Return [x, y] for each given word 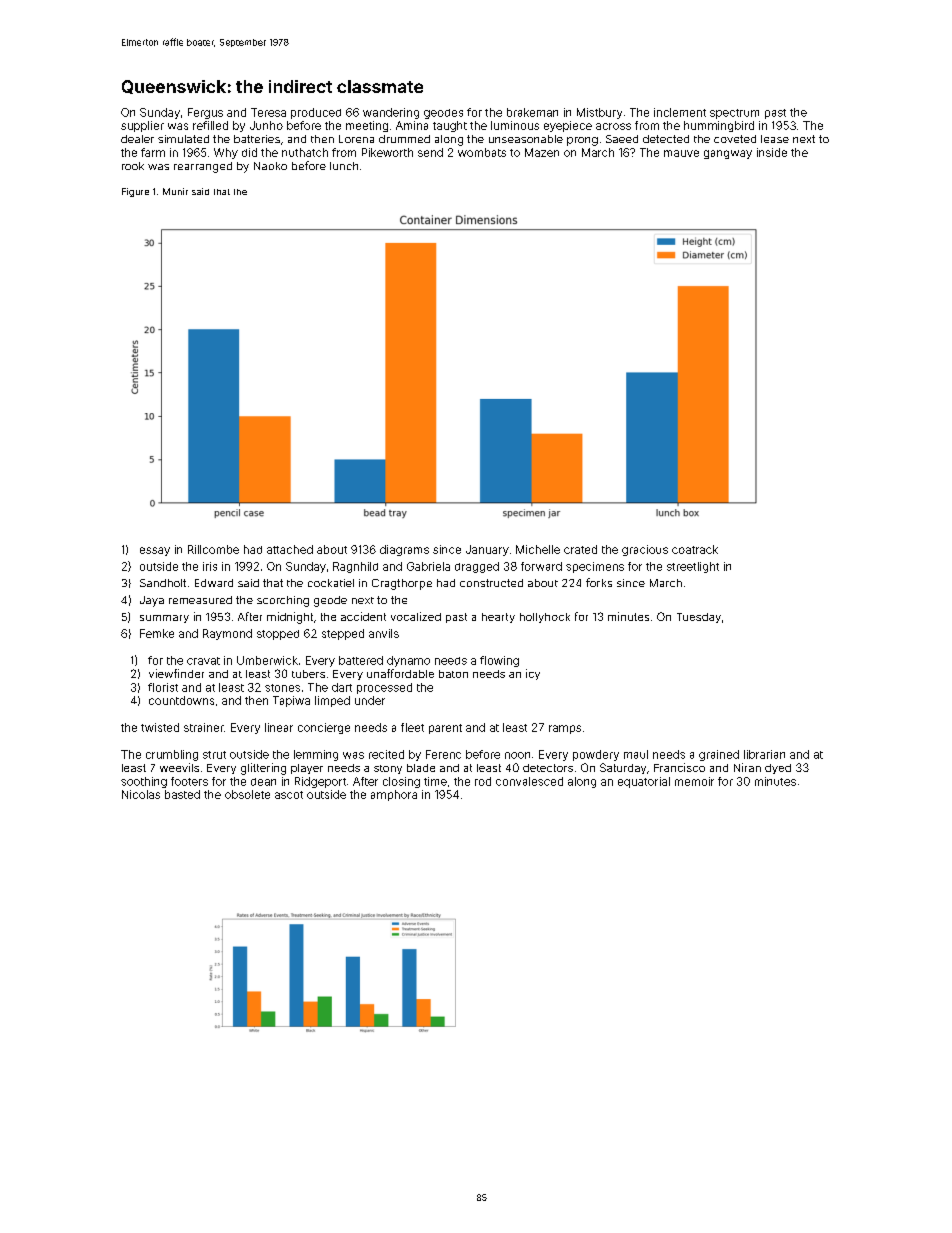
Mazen [542, 152]
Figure [135, 192]
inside [772, 152]
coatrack [695, 549]
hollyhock [545, 618]
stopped [278, 635]
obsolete [247, 794]
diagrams [404, 550]
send [430, 152]
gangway [728, 154]
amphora [394, 795]
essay [155, 551]
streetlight [693, 567]
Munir [175, 191]
